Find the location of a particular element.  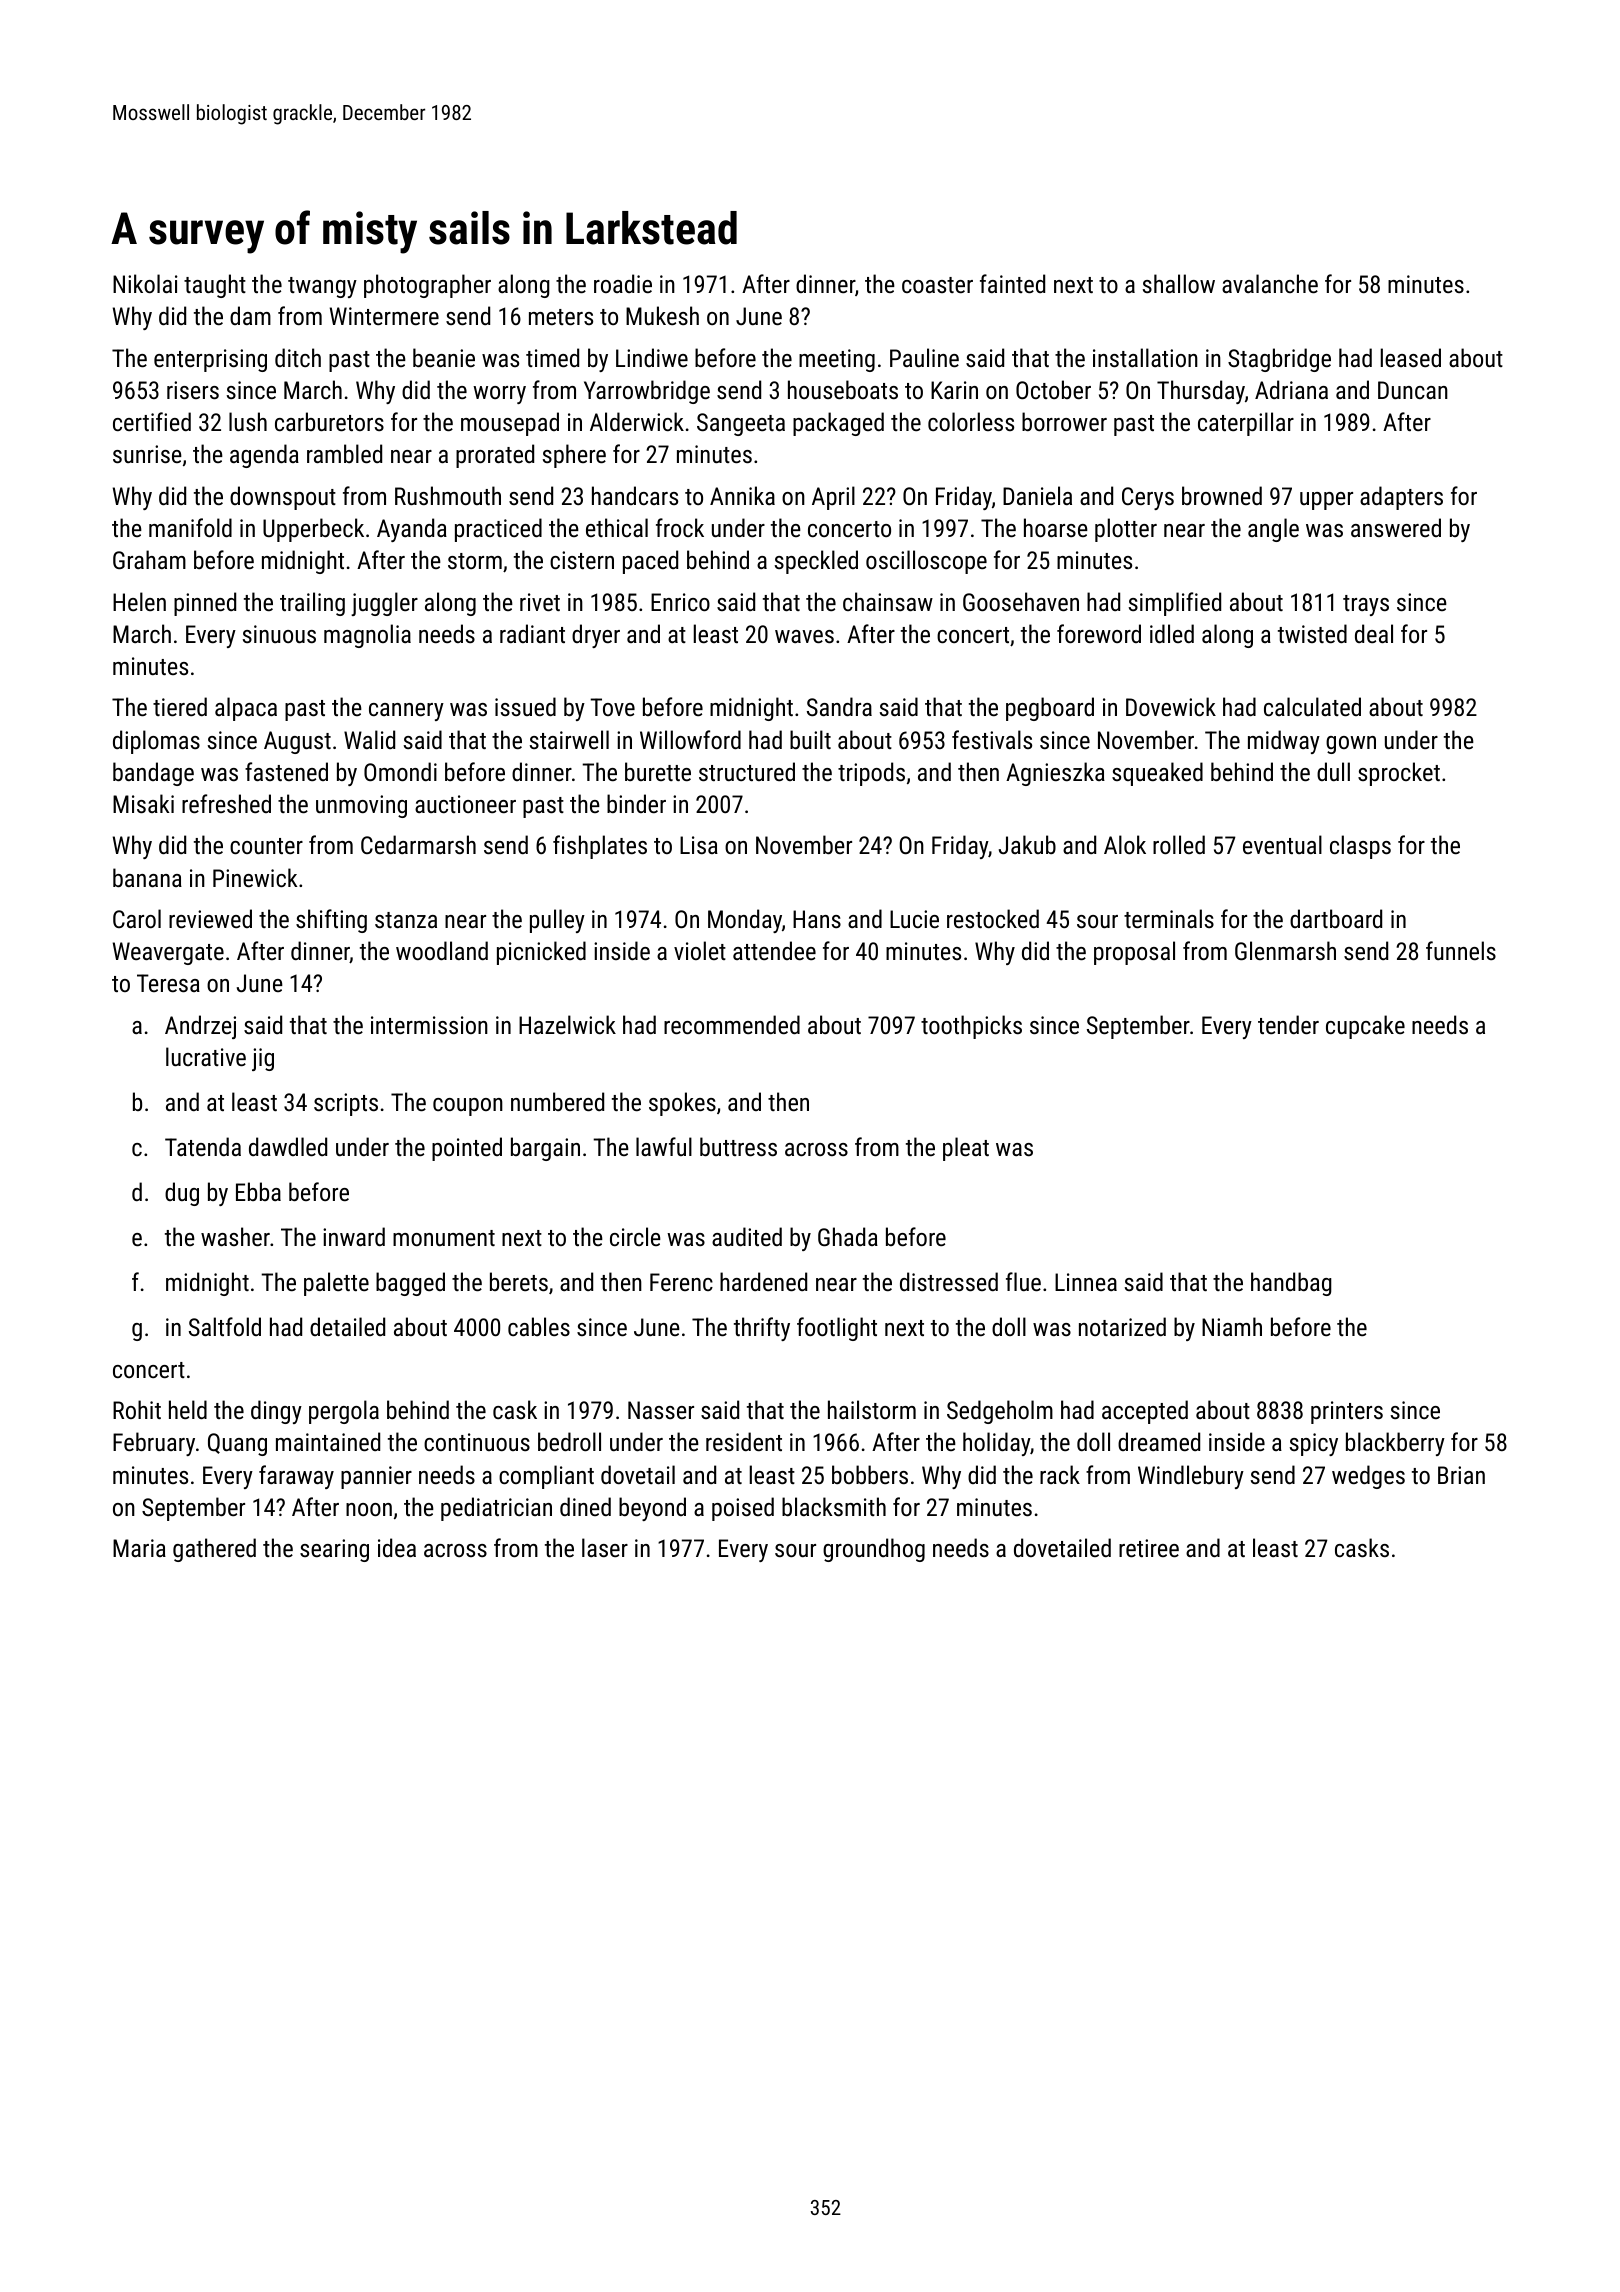

deal is located at coordinates (1374, 633).
